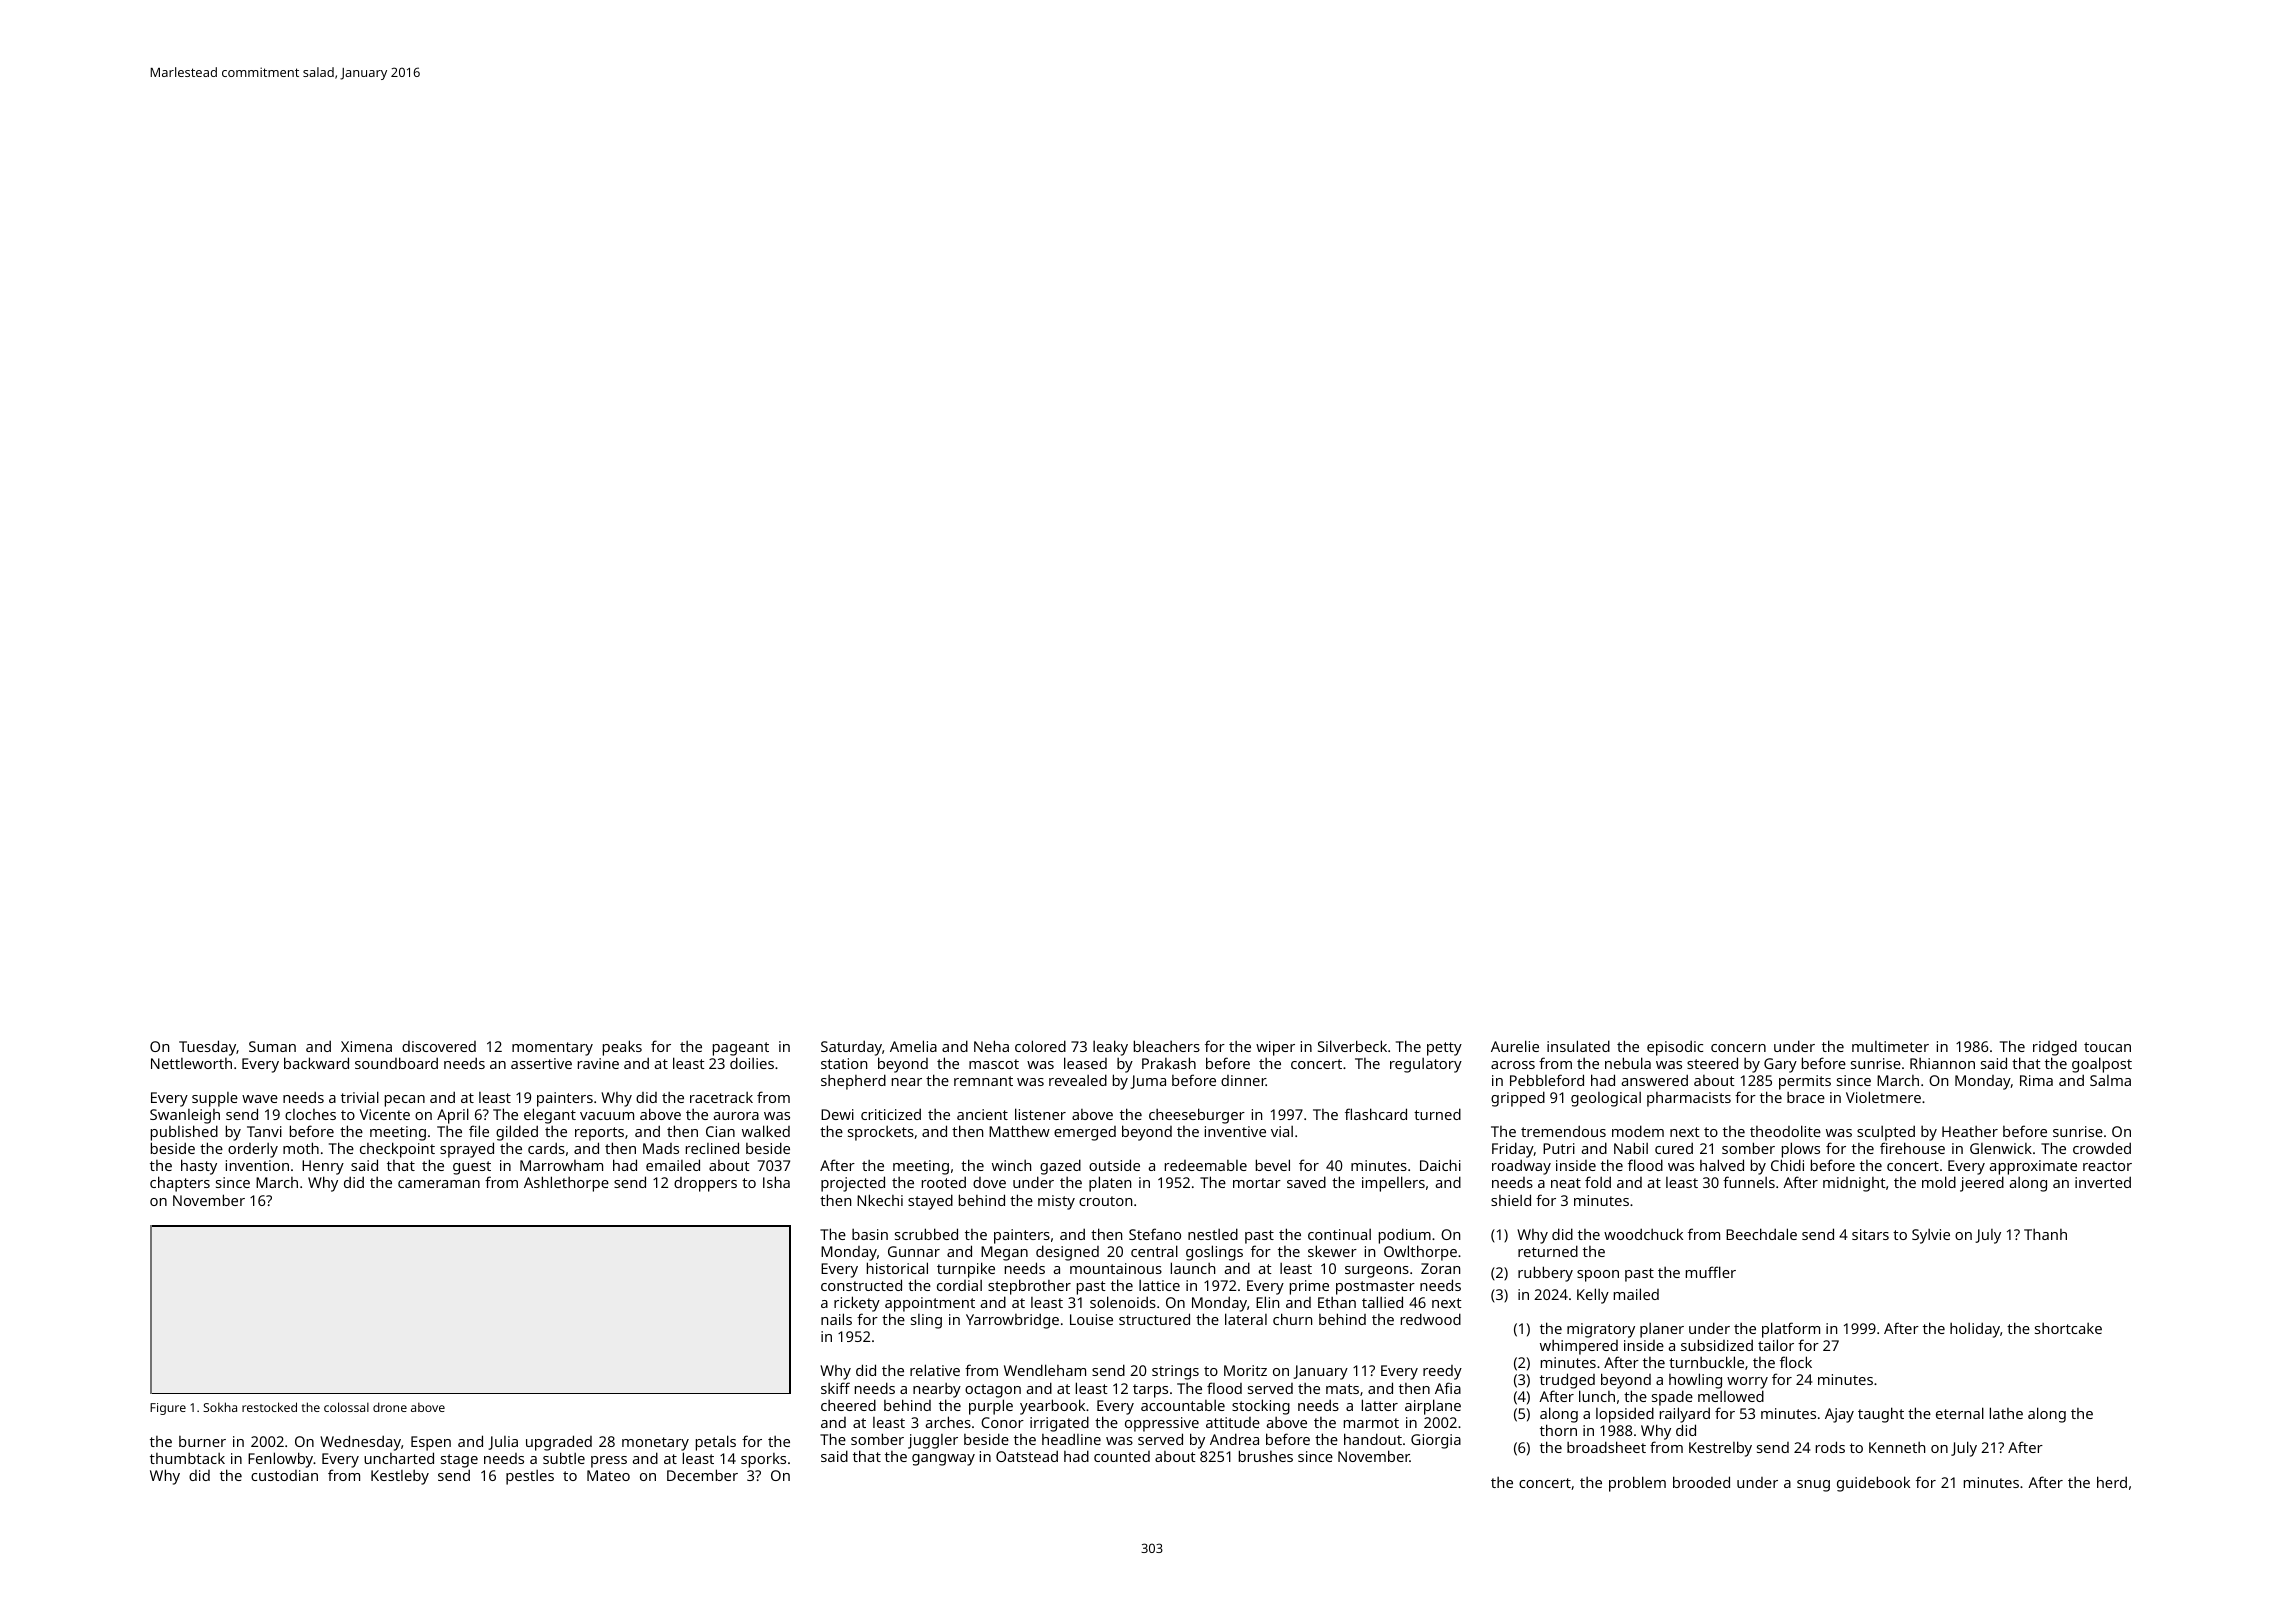  What do you see at coordinates (836, 1319) in the screenshot?
I see `nails` at bounding box center [836, 1319].
